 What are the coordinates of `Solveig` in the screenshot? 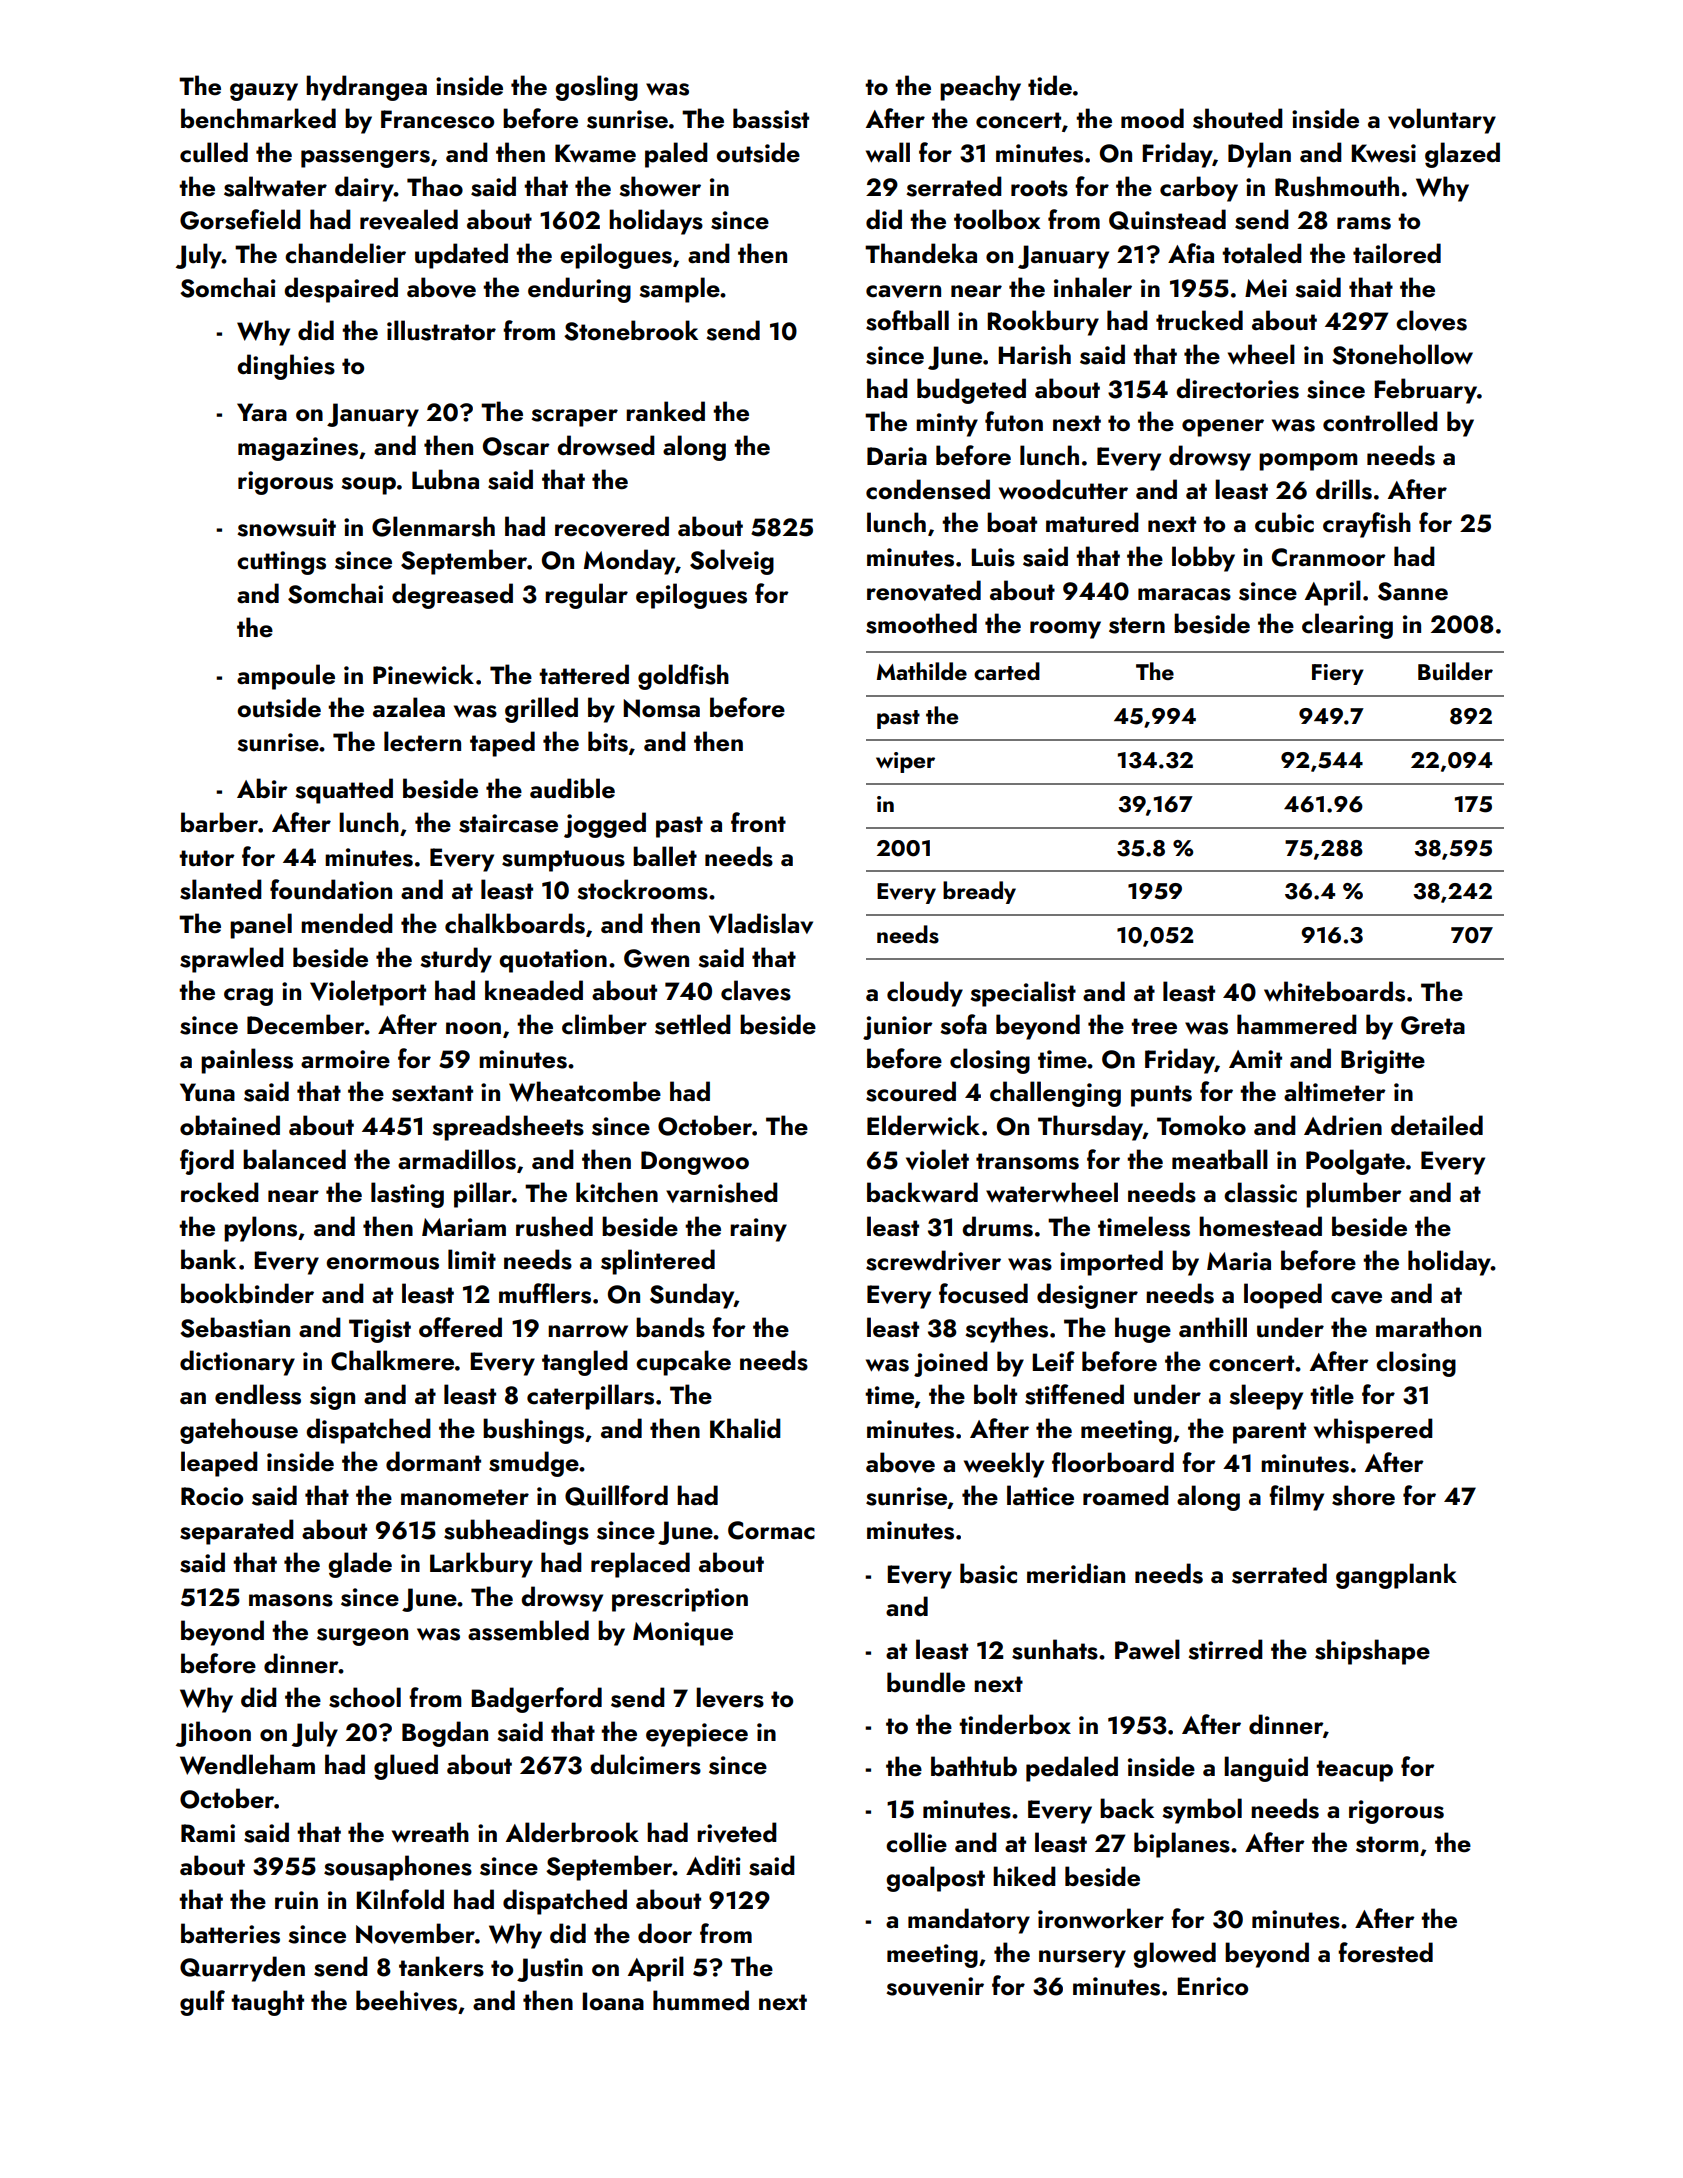 It's located at (732, 562).
